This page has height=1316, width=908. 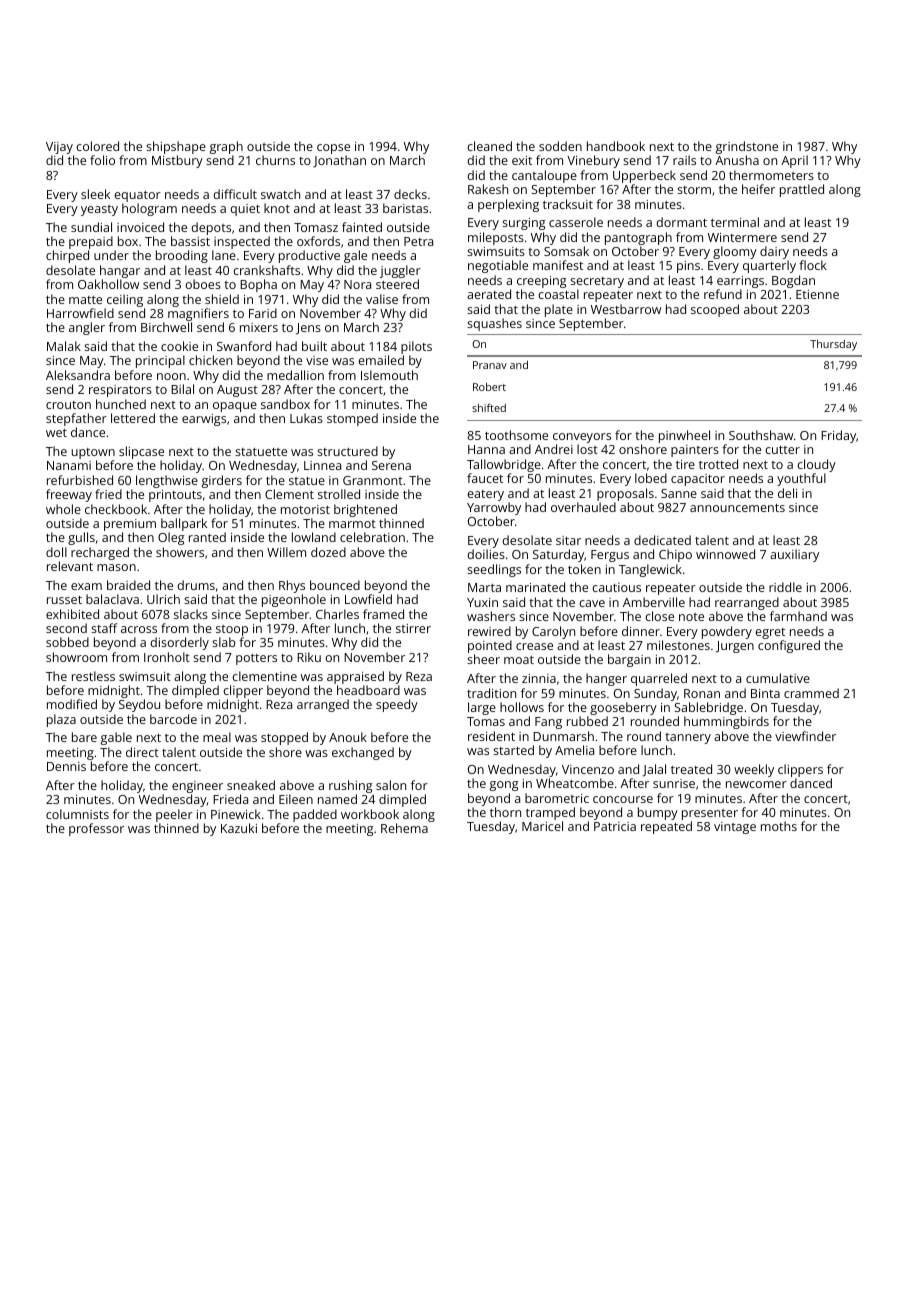 What do you see at coordinates (833, 345) in the page?
I see `Thursday` at bounding box center [833, 345].
